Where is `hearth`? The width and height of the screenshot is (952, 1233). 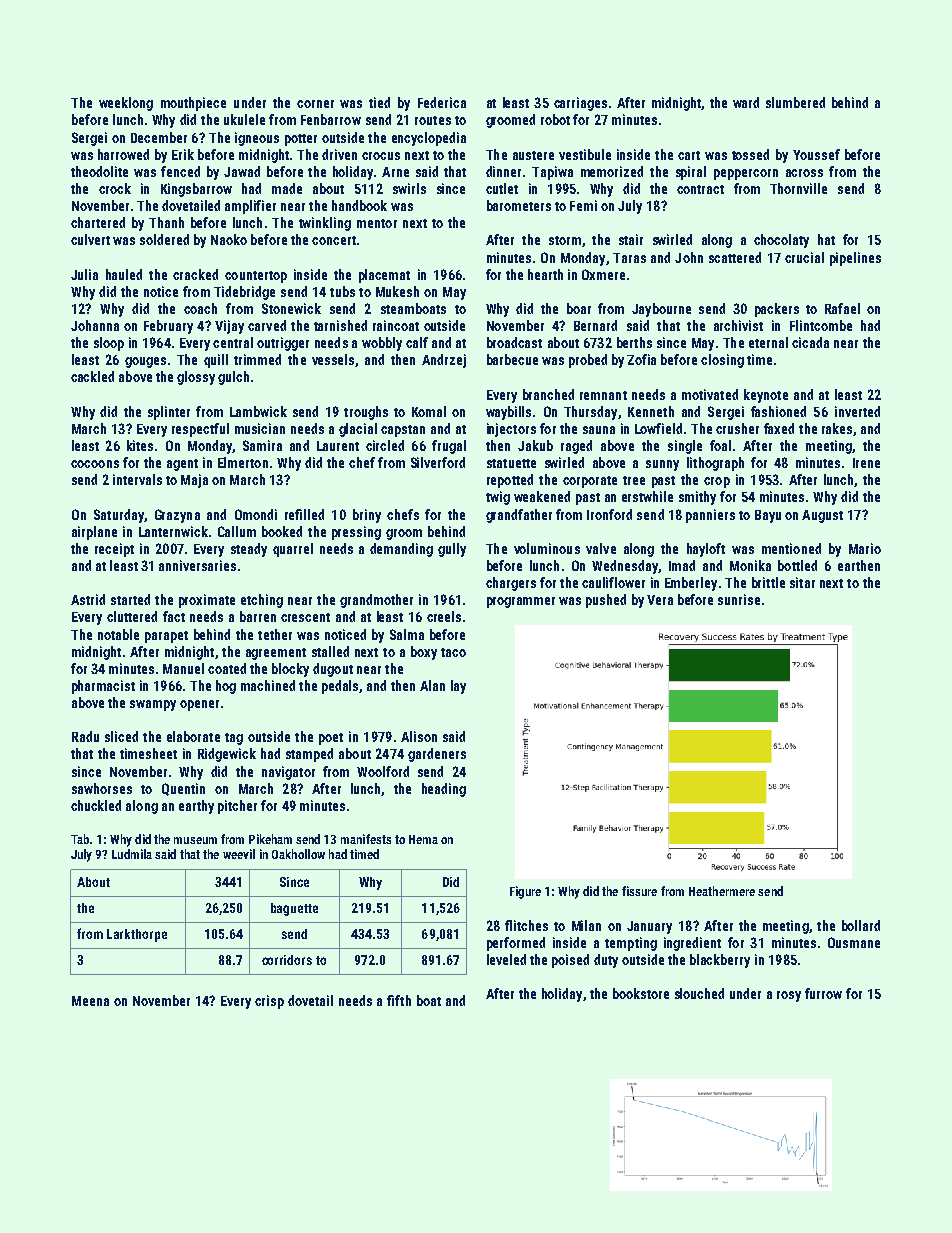
hearth is located at coordinates (545, 274).
